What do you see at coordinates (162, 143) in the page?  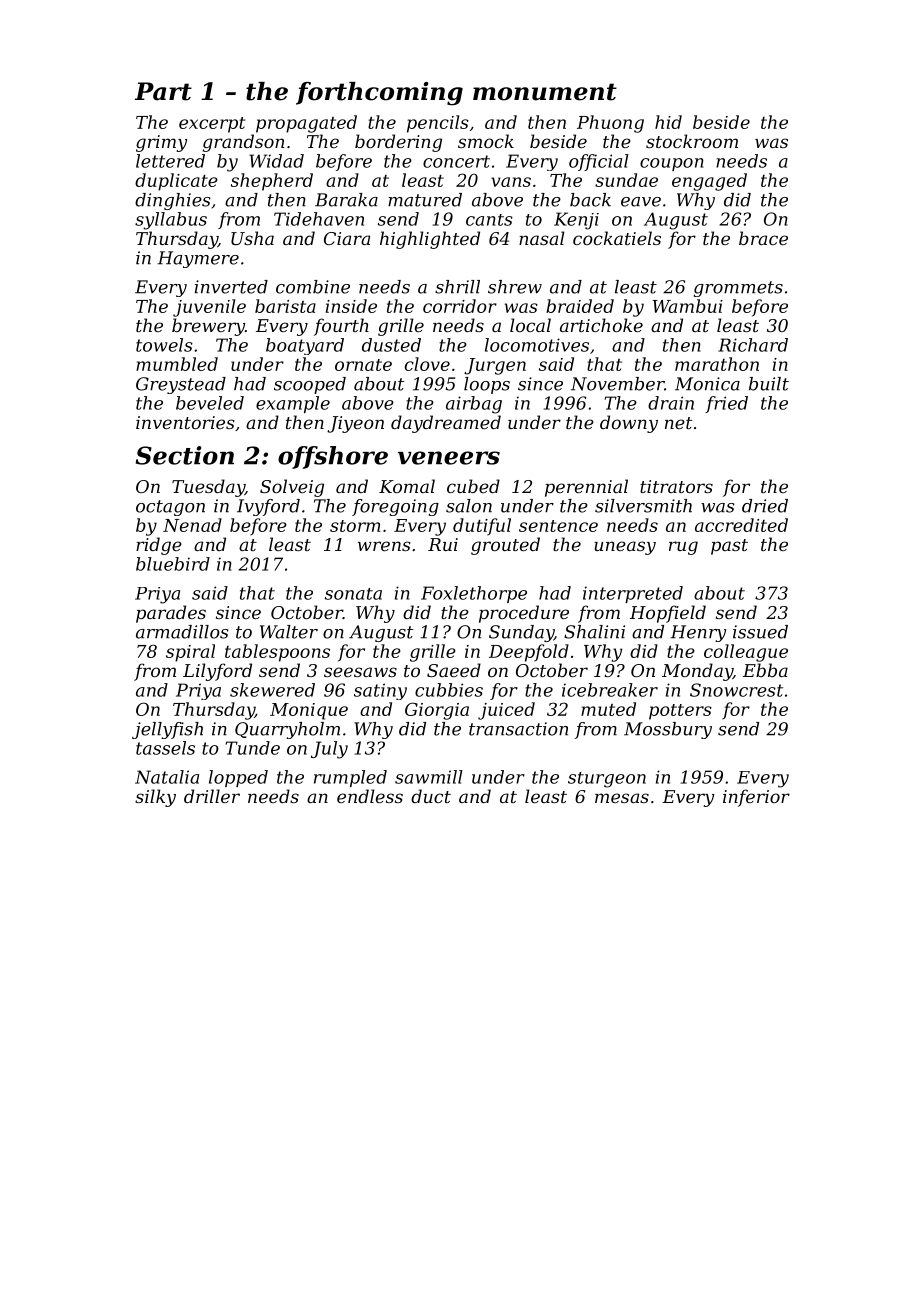 I see `grimy` at bounding box center [162, 143].
